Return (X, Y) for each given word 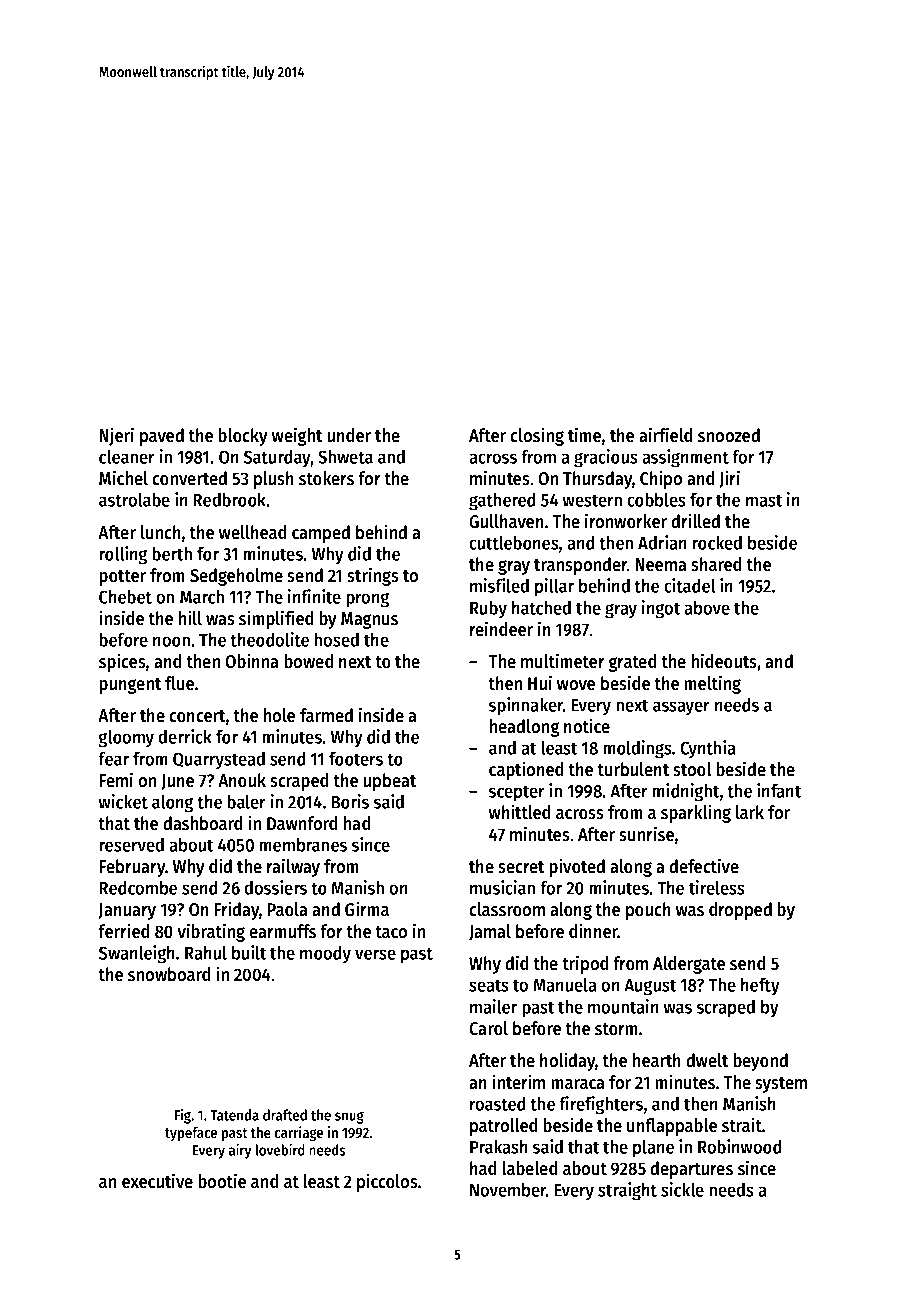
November (508, 1190)
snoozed (729, 435)
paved (162, 437)
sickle (682, 1189)
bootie (222, 1181)
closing (537, 436)
